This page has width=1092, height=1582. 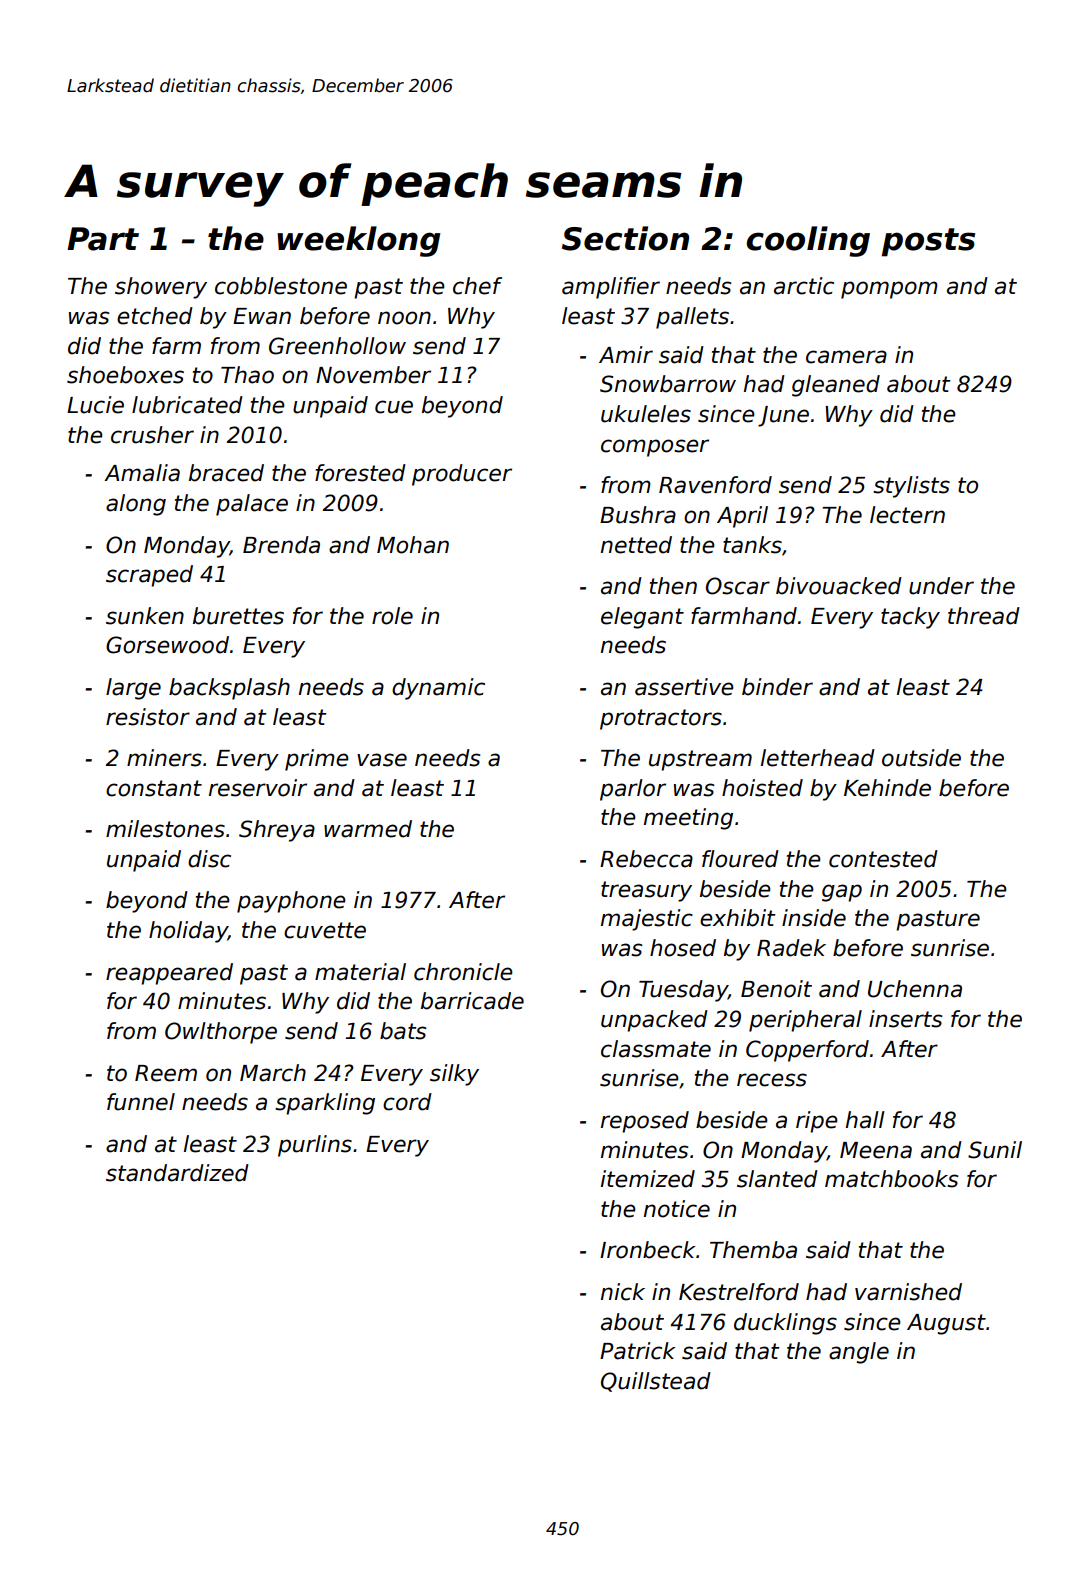 What do you see at coordinates (656, 1382) in the page?
I see `Quillstead` at bounding box center [656, 1382].
